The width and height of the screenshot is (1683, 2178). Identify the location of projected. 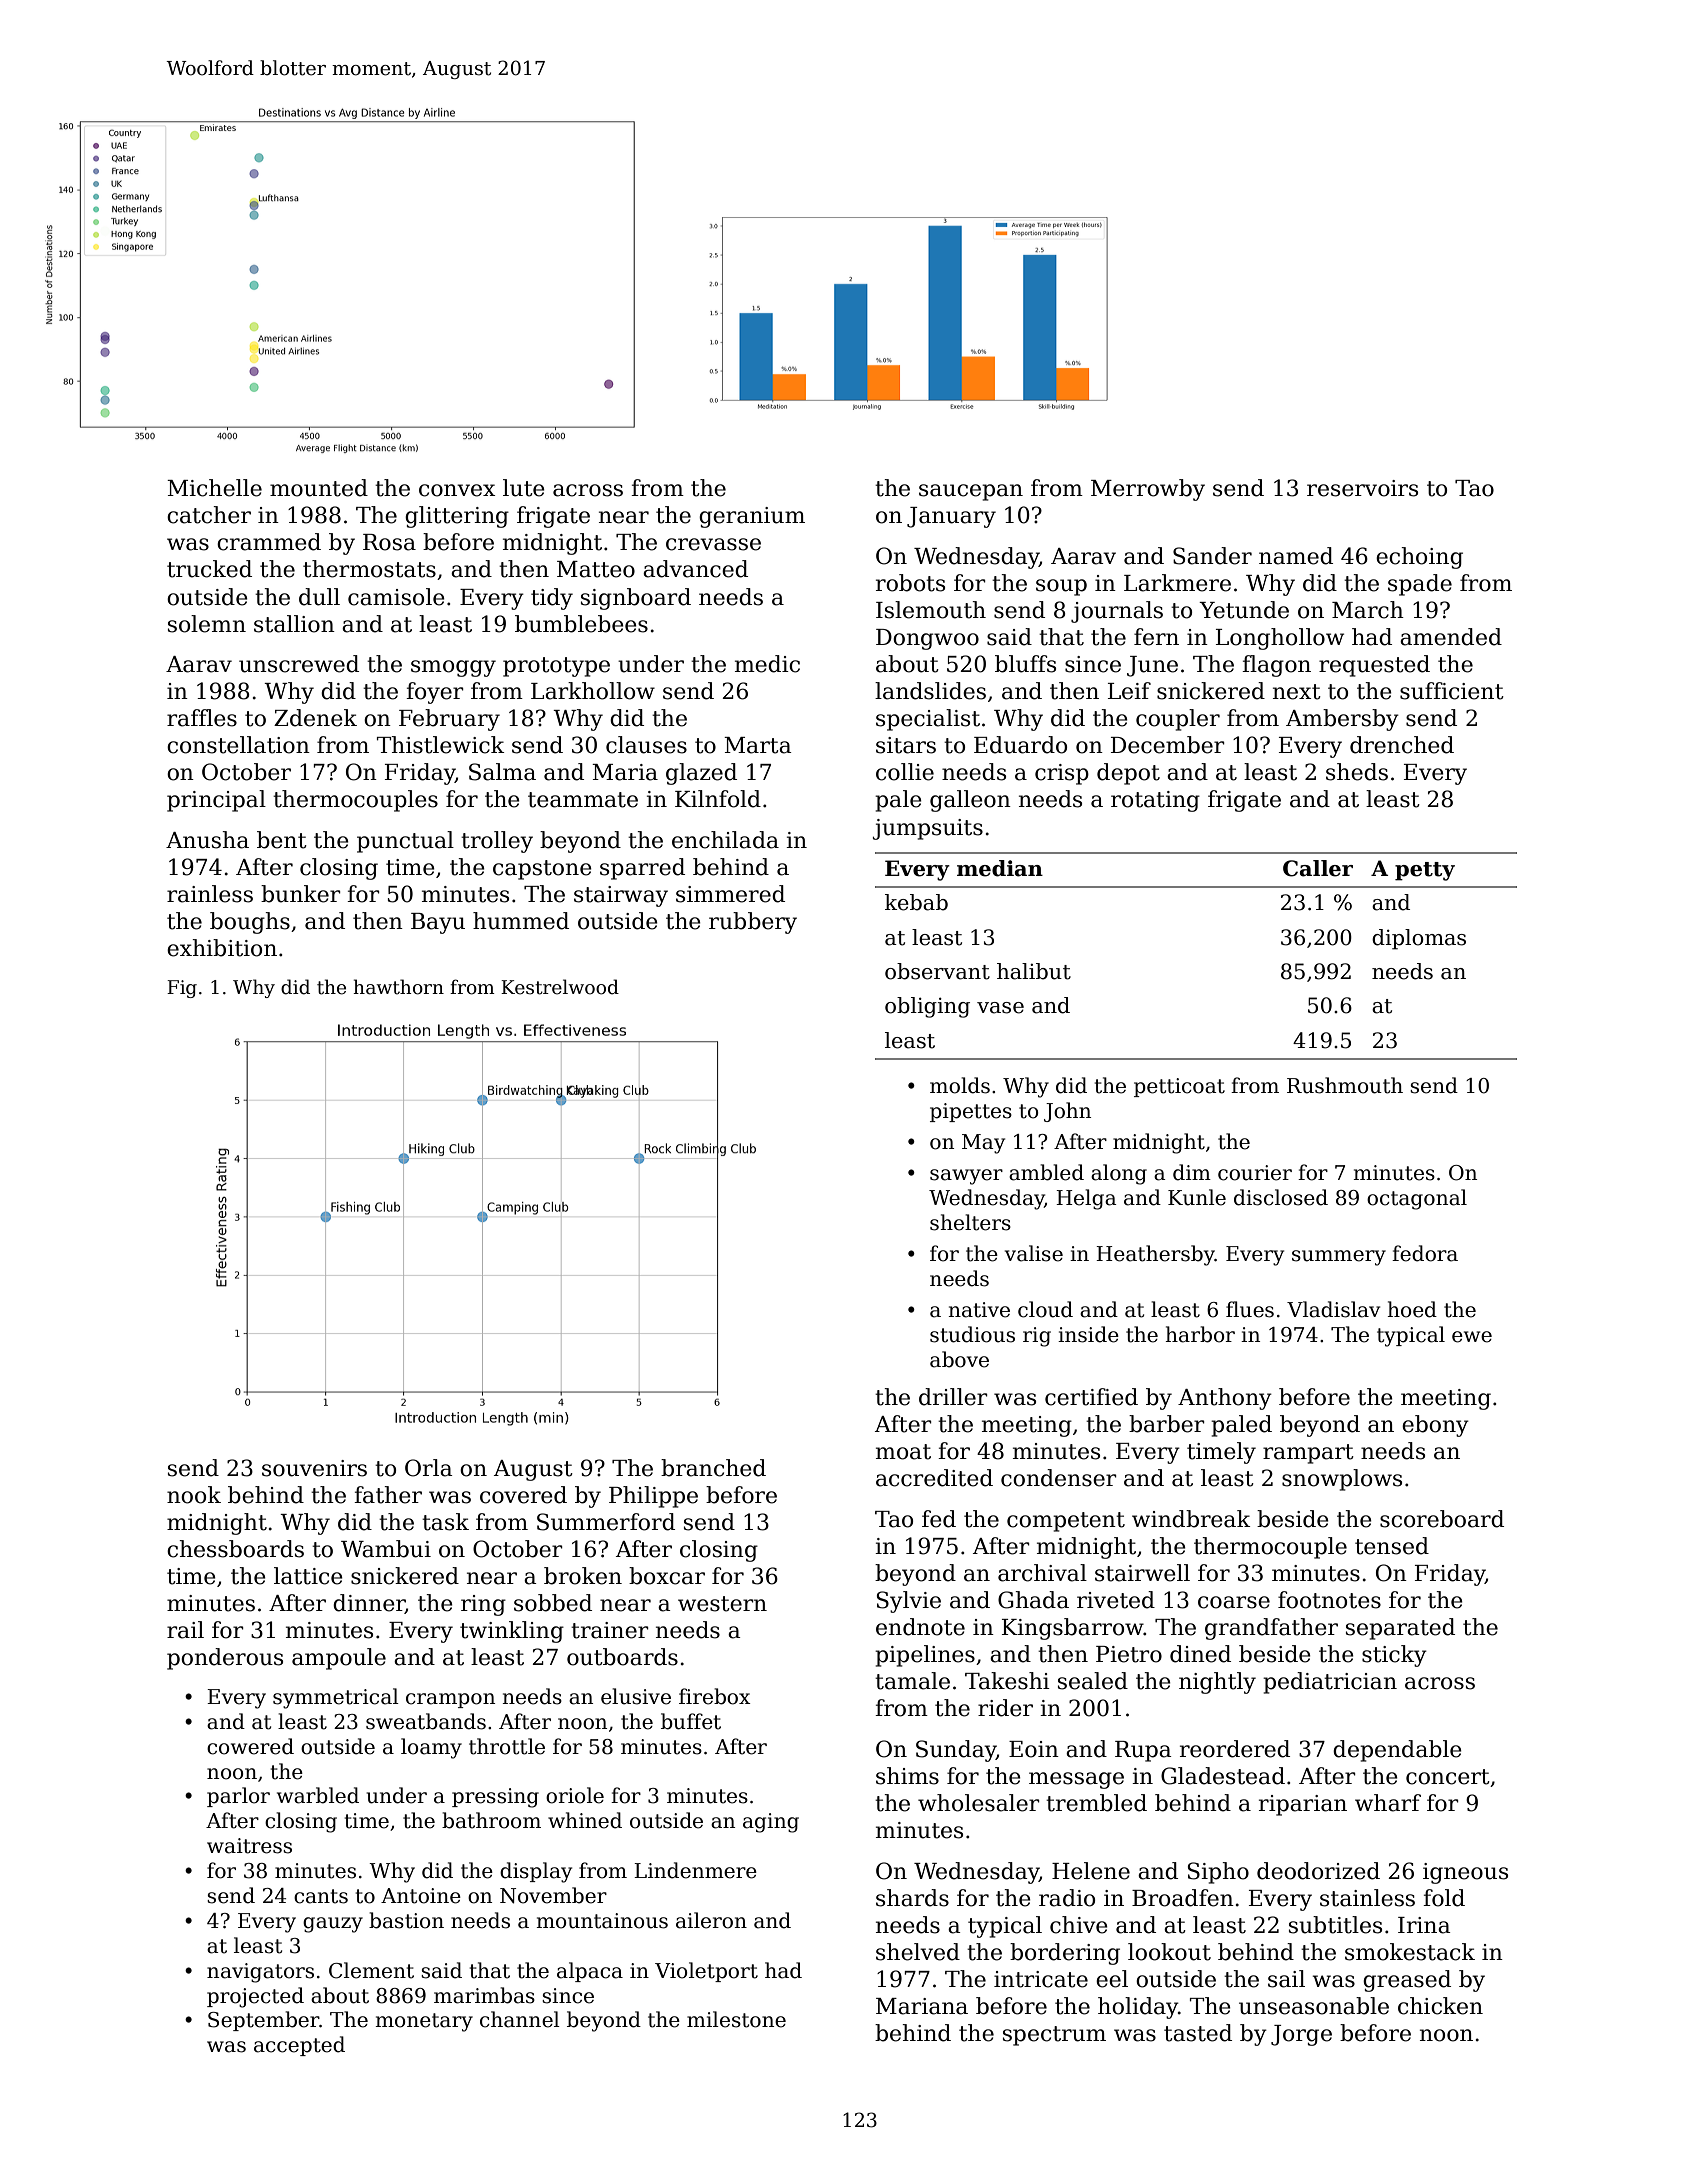
(255, 1997).
